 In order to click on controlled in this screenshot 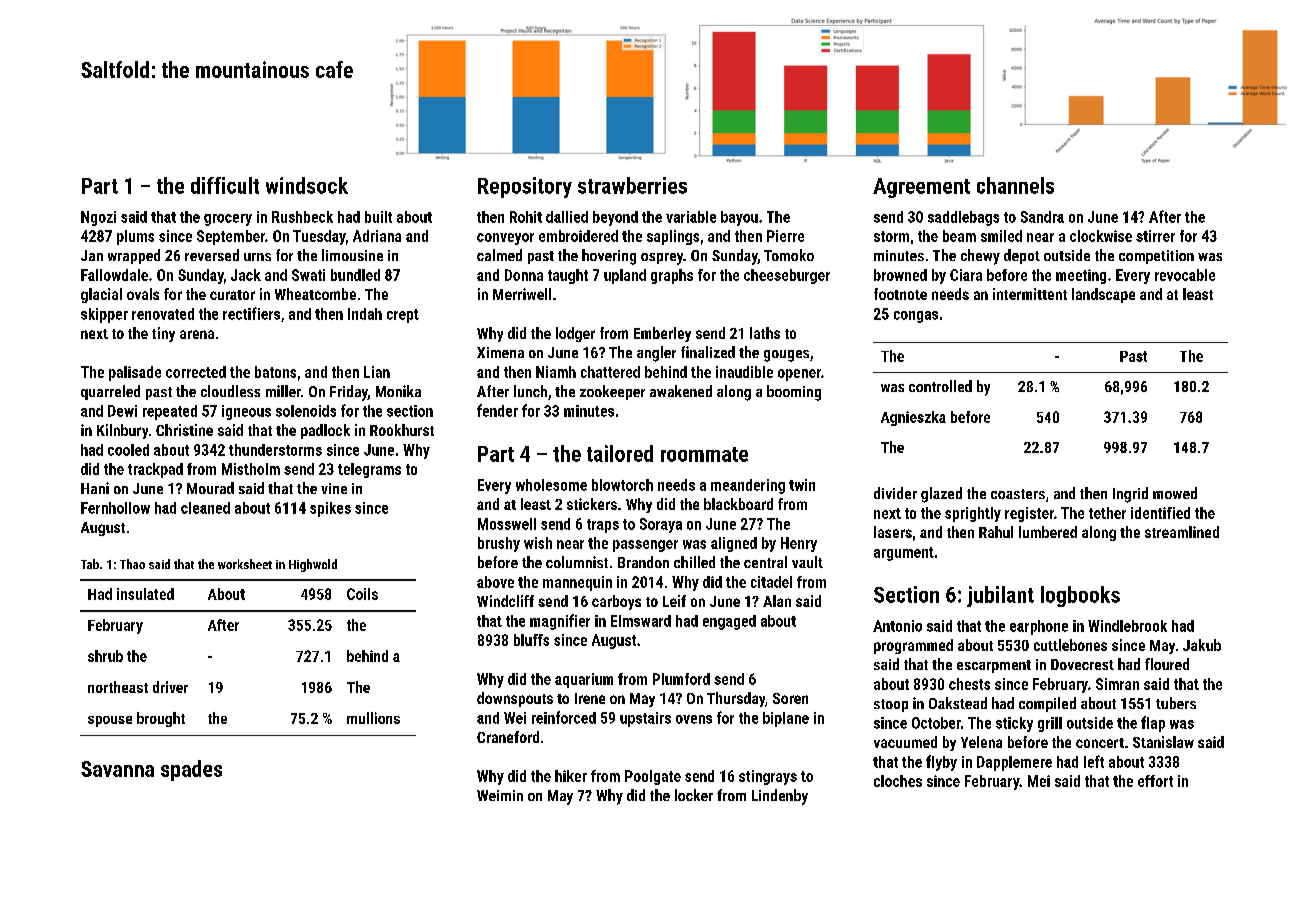, I will do `click(940, 386)`.
